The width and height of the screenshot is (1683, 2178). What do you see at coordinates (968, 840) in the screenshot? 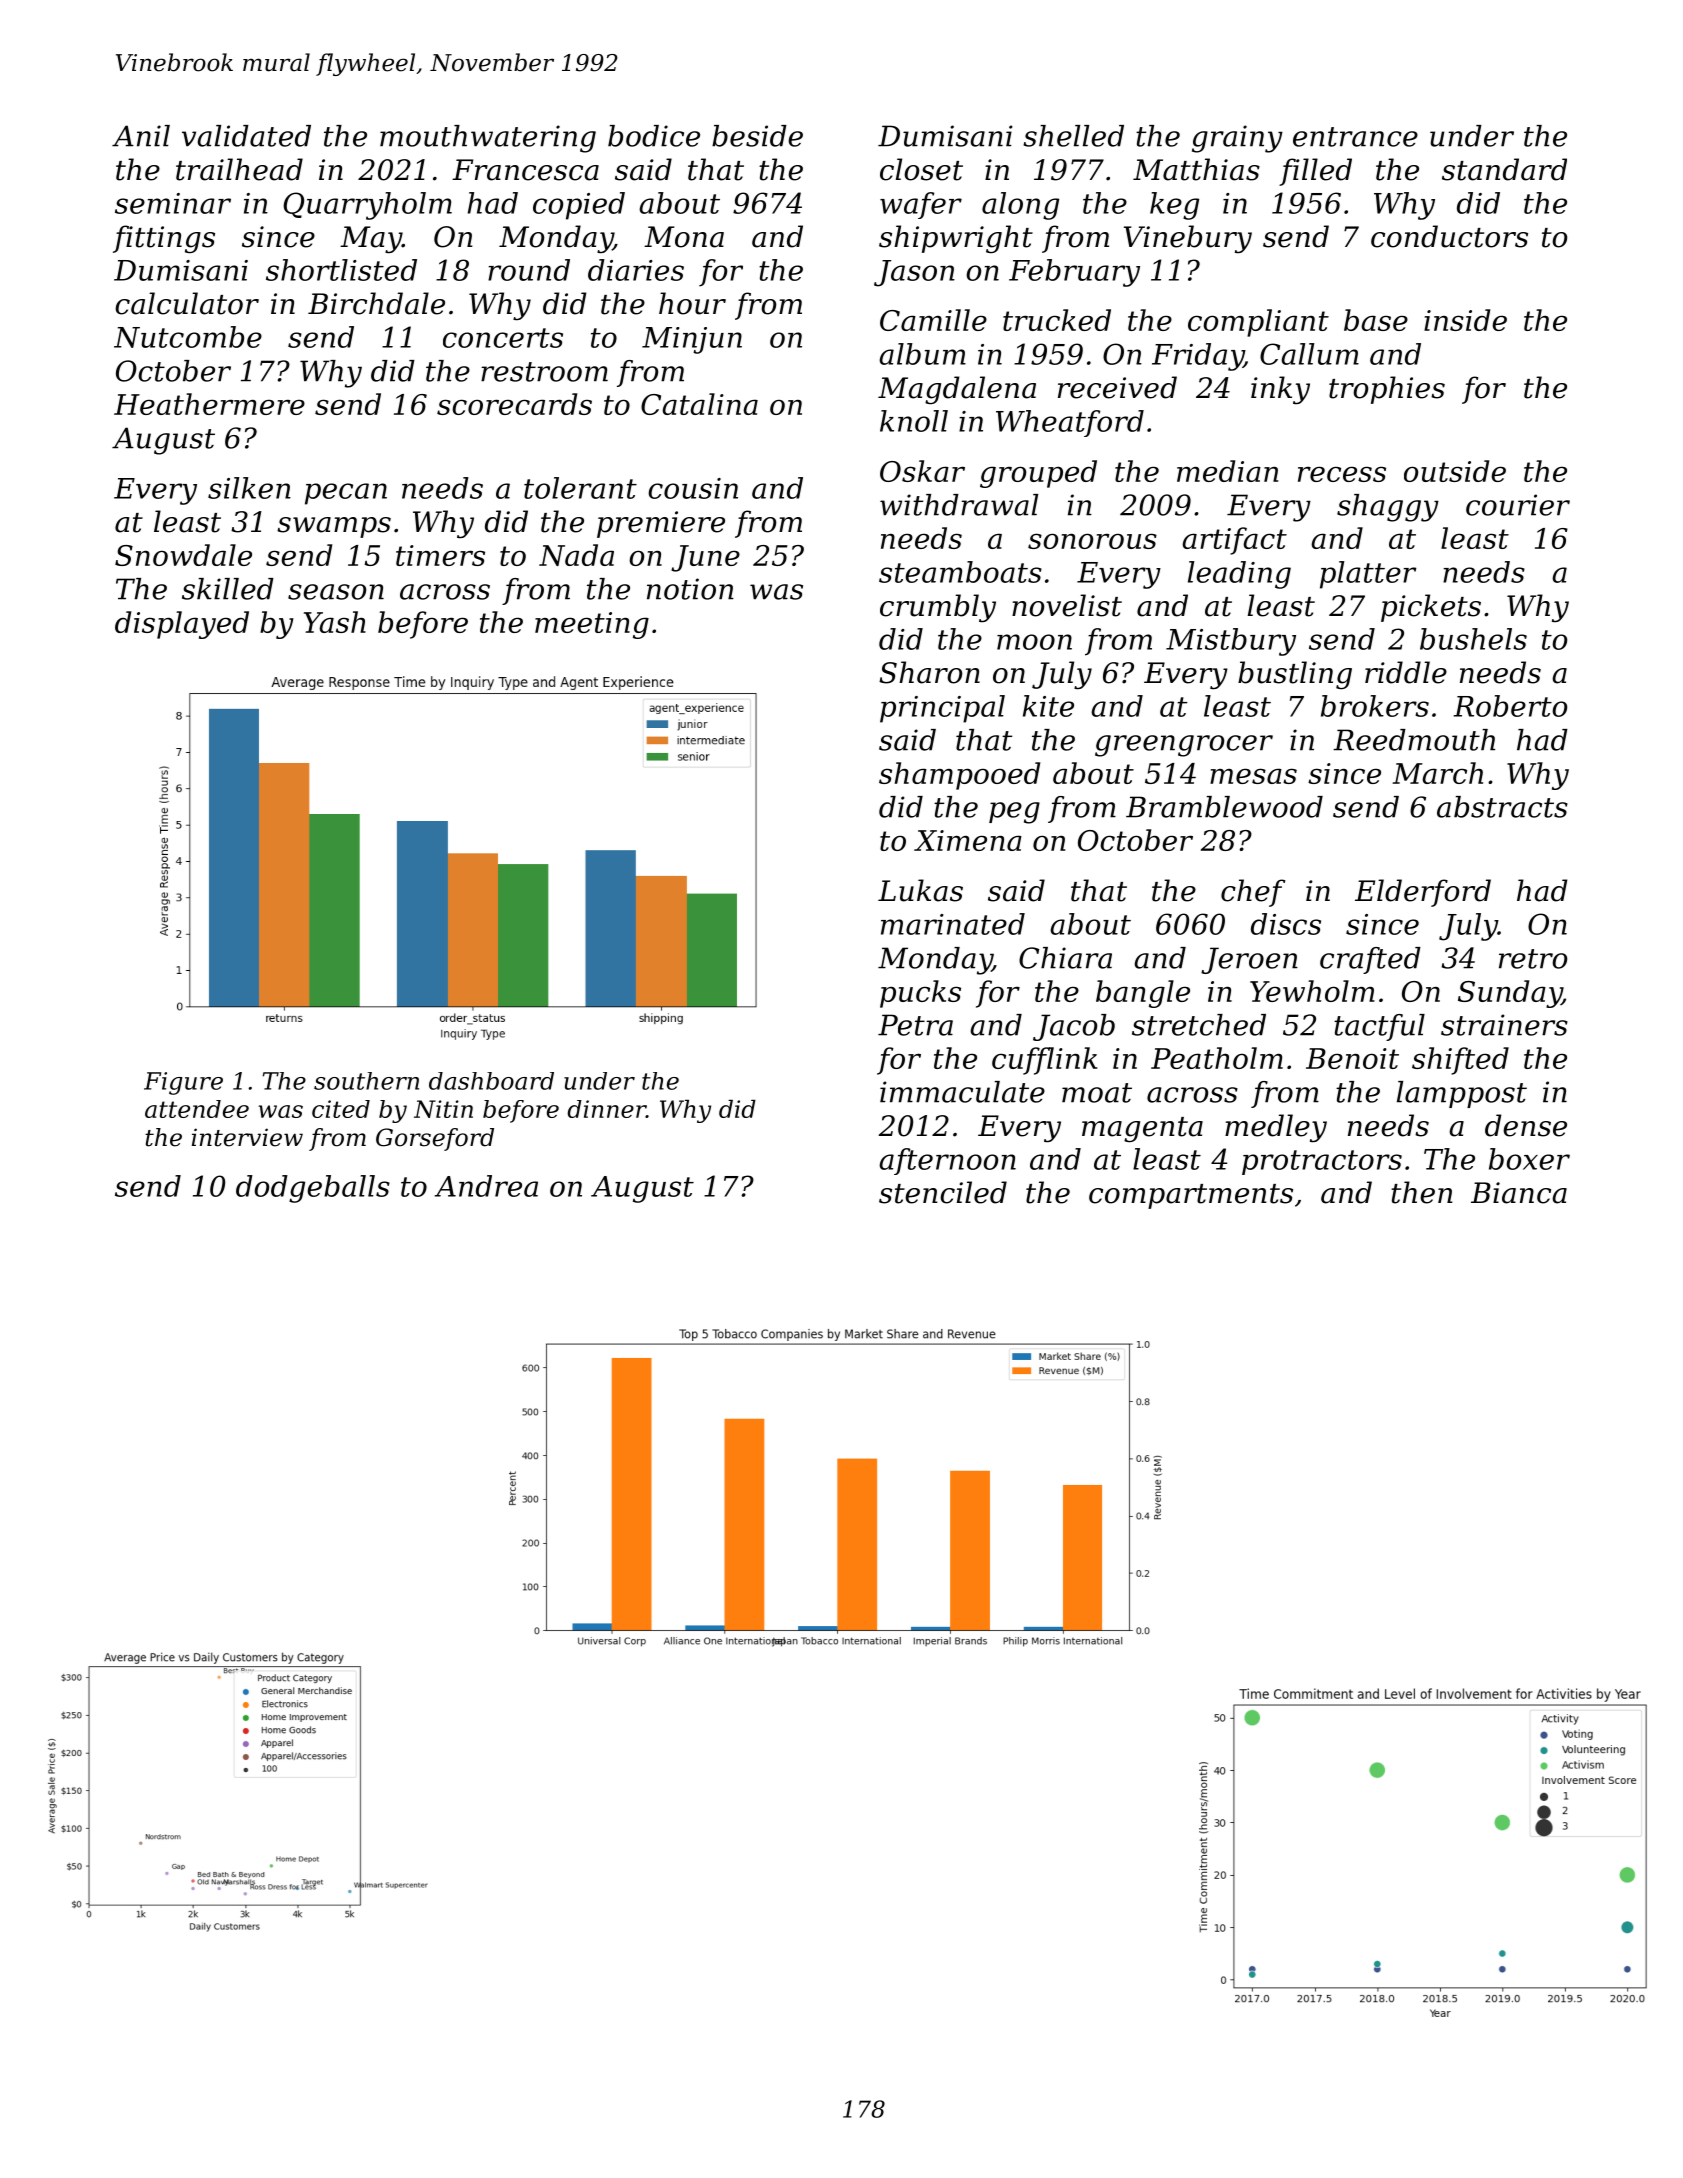
I see `Ximena` at bounding box center [968, 840].
